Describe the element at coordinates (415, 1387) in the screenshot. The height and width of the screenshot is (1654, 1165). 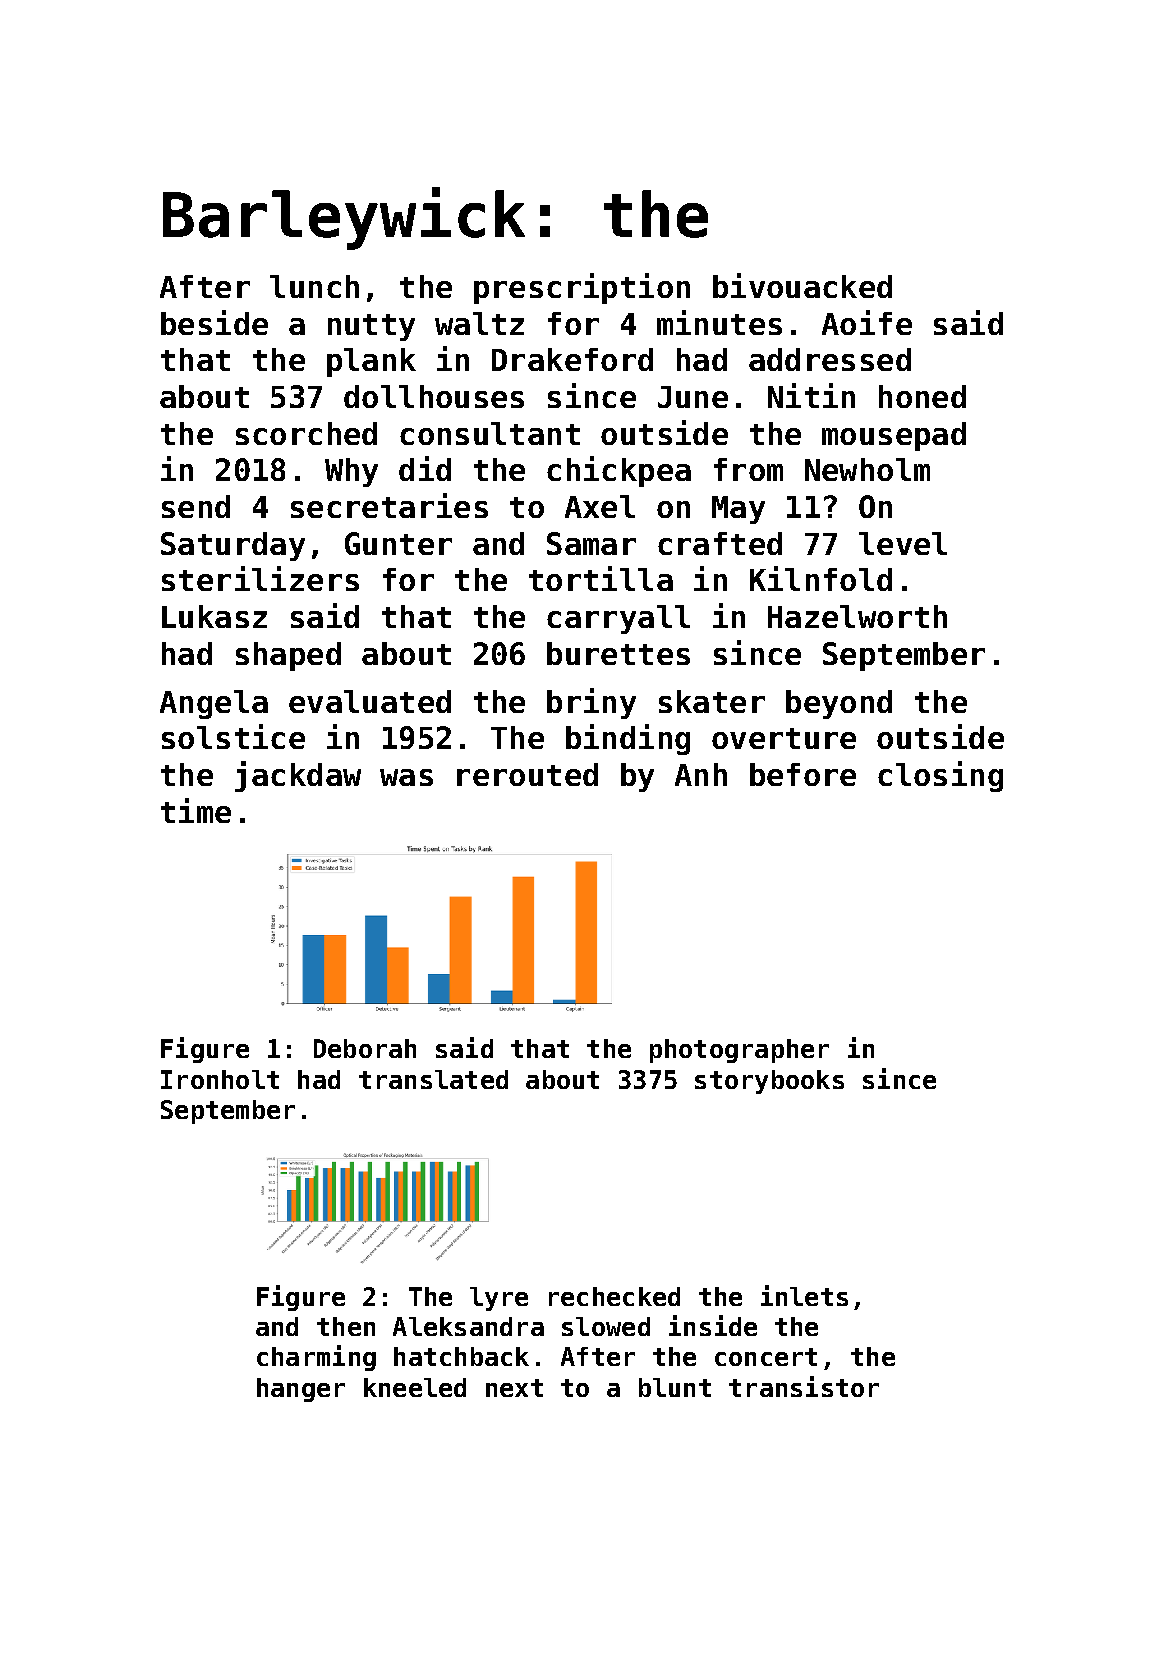
I see `kneeled` at that location.
